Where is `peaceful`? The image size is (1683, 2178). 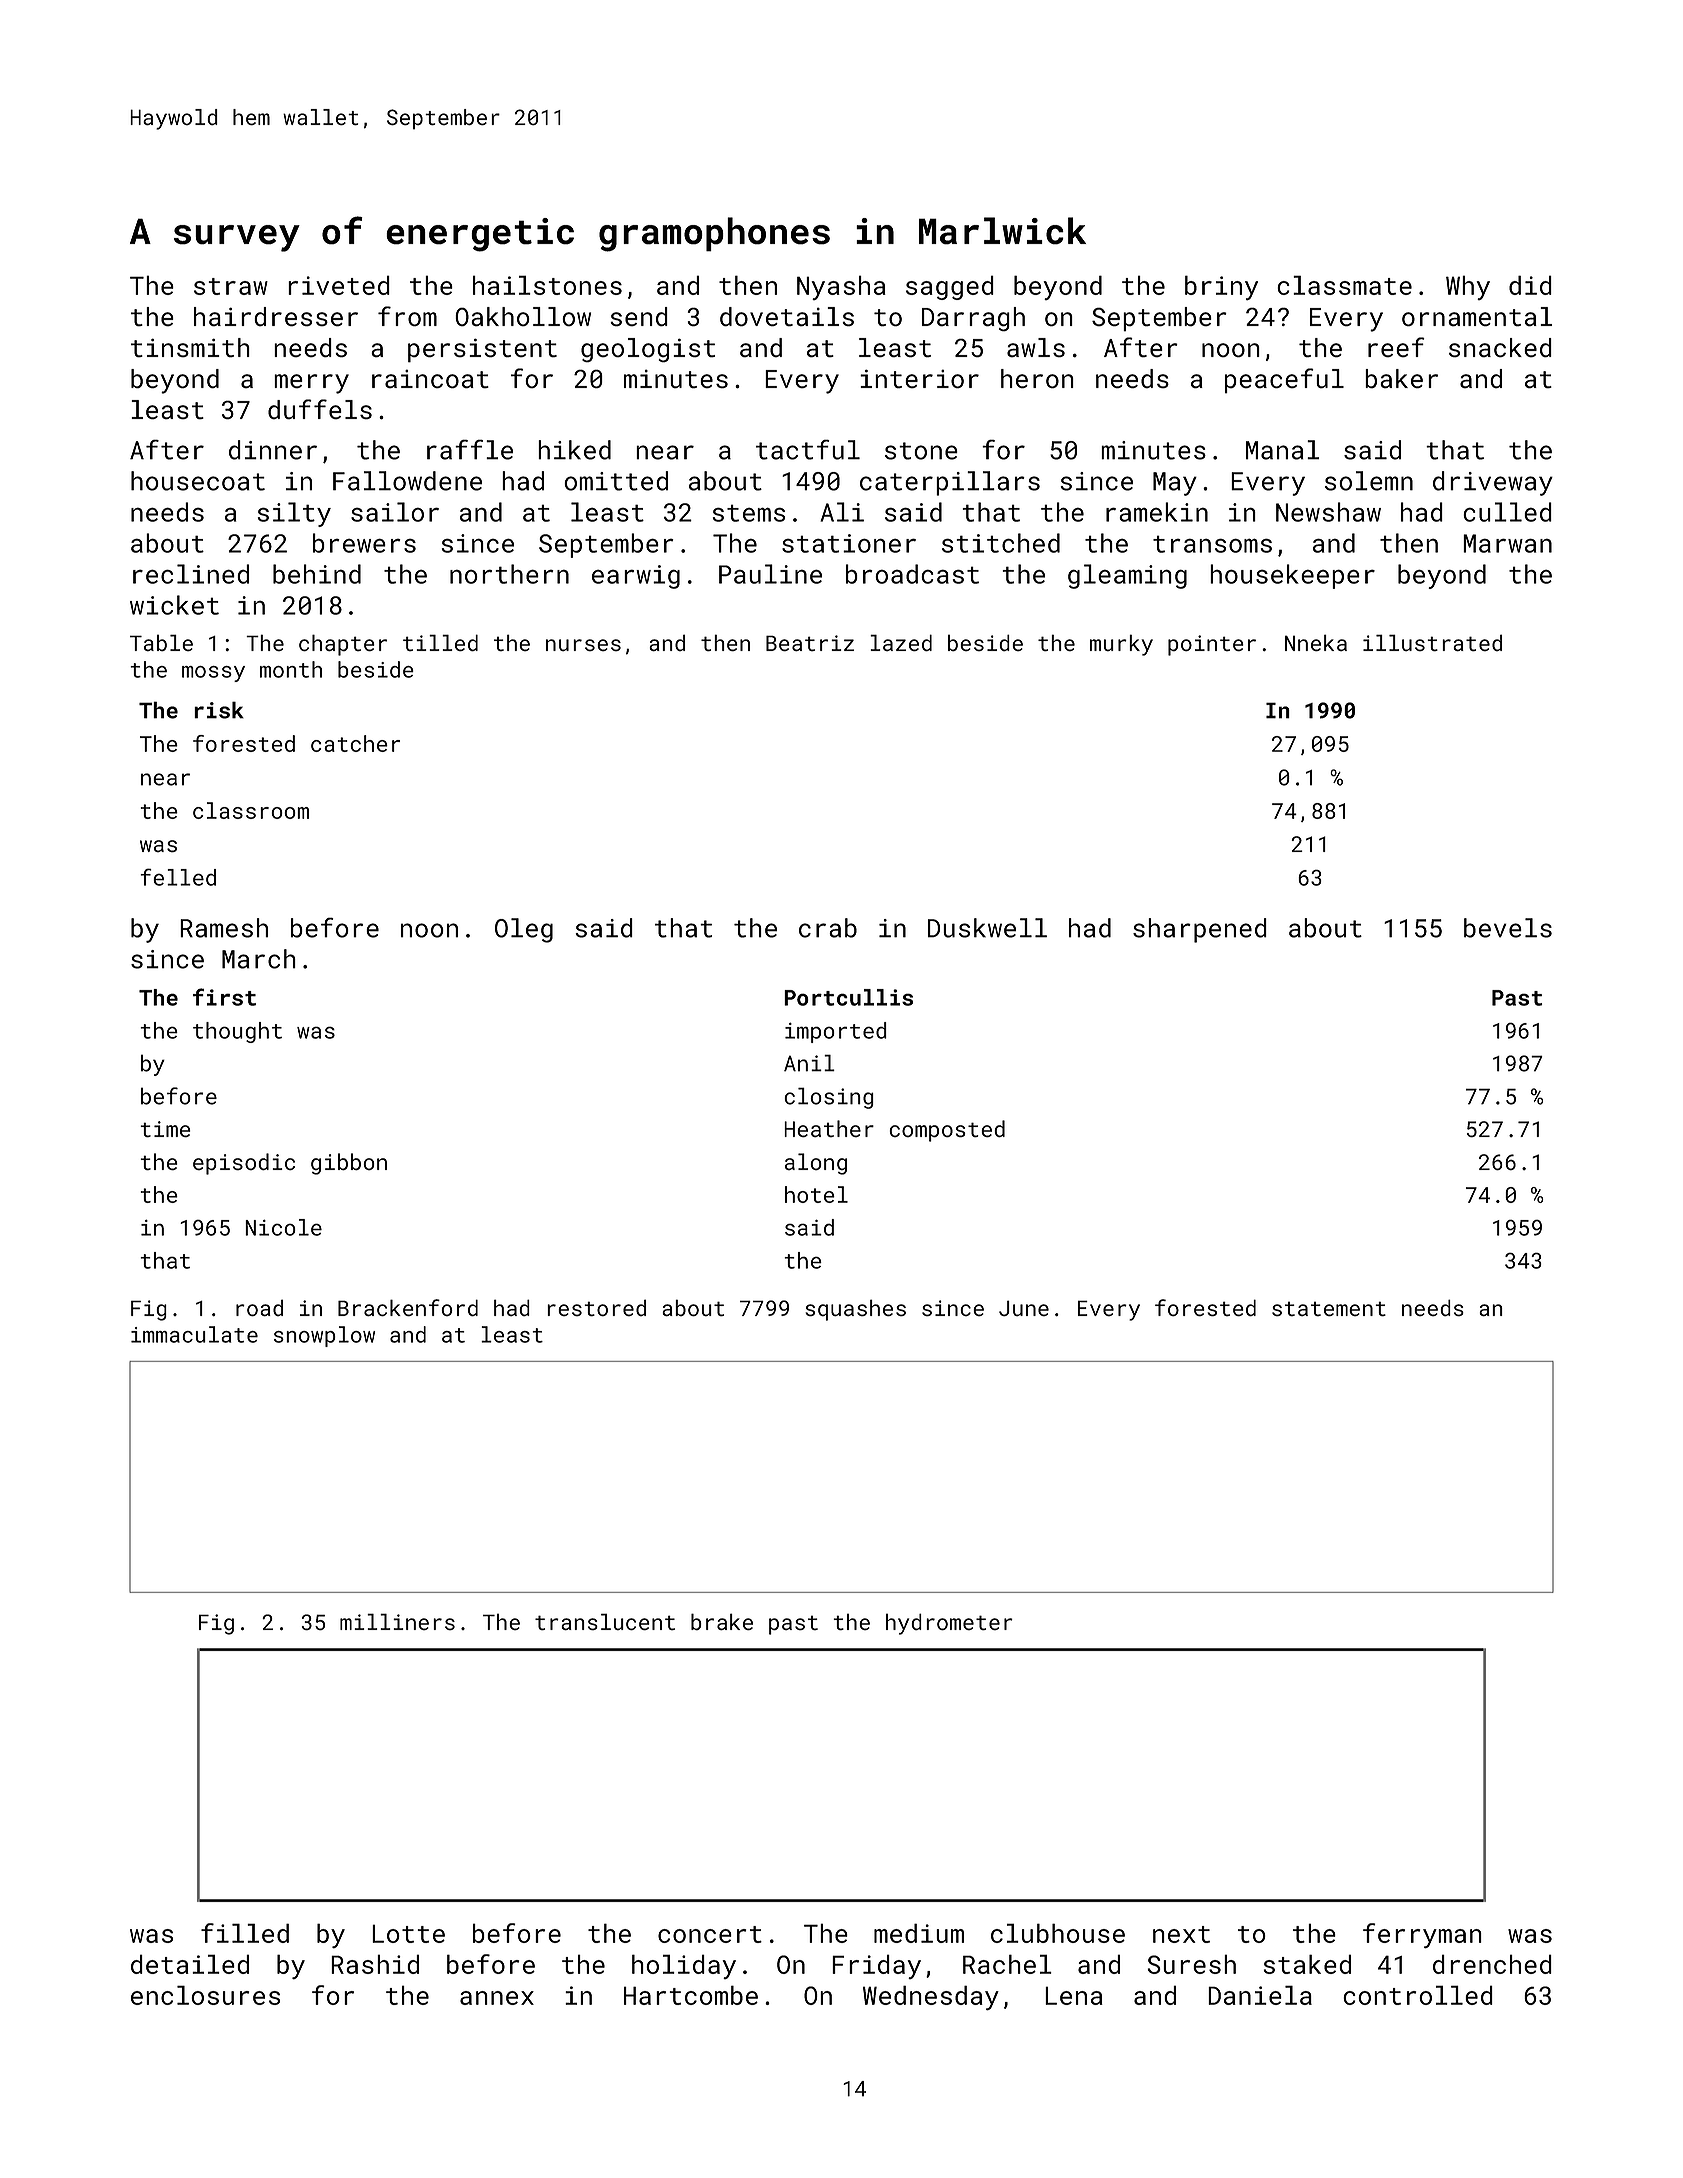
peaceful is located at coordinates (1284, 381).
